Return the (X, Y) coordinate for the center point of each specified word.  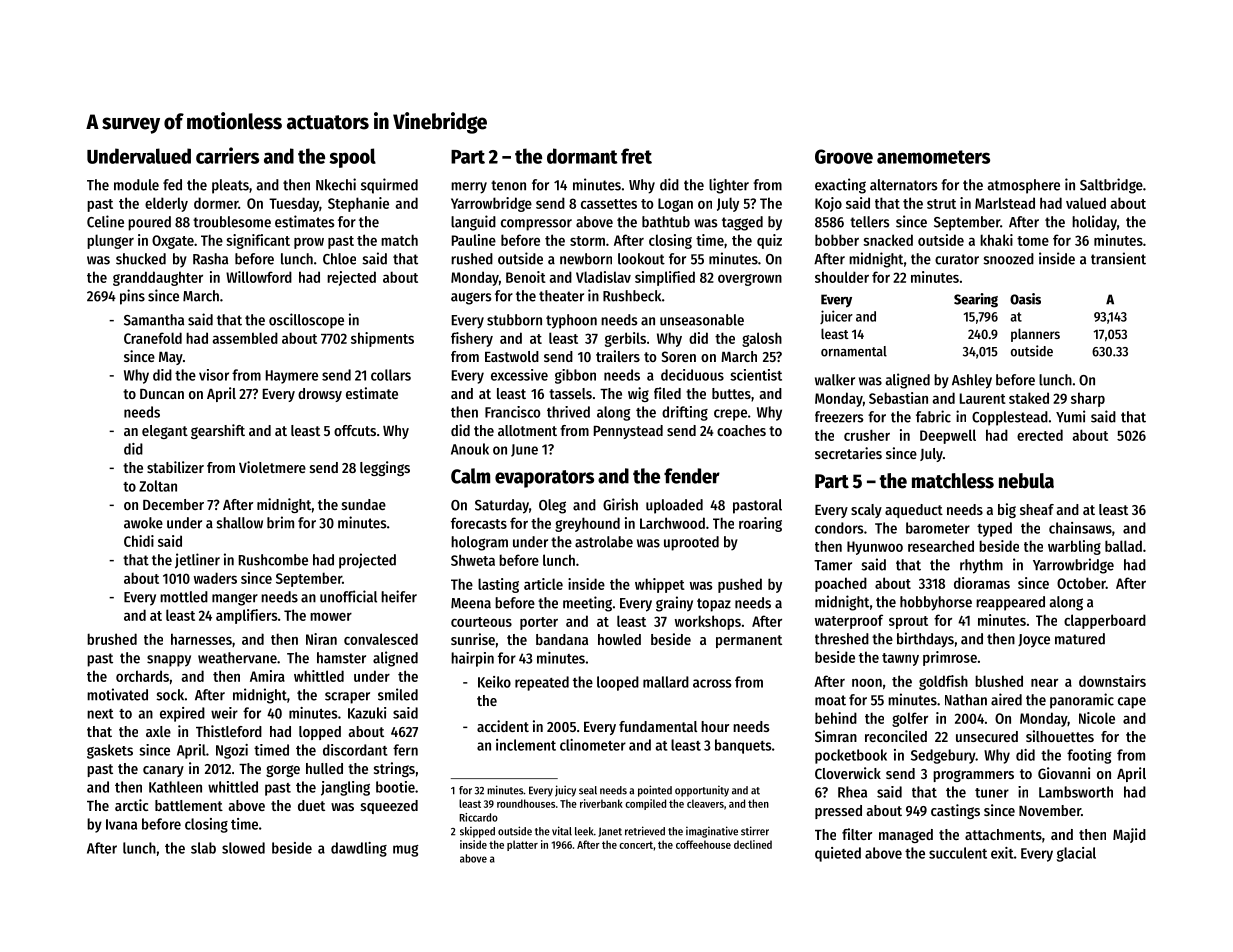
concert (636, 845)
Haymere (292, 377)
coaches (741, 430)
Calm (470, 476)
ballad (1123, 546)
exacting (840, 186)
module (136, 185)
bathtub (666, 222)
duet (311, 805)
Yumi (1070, 416)
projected (367, 561)
